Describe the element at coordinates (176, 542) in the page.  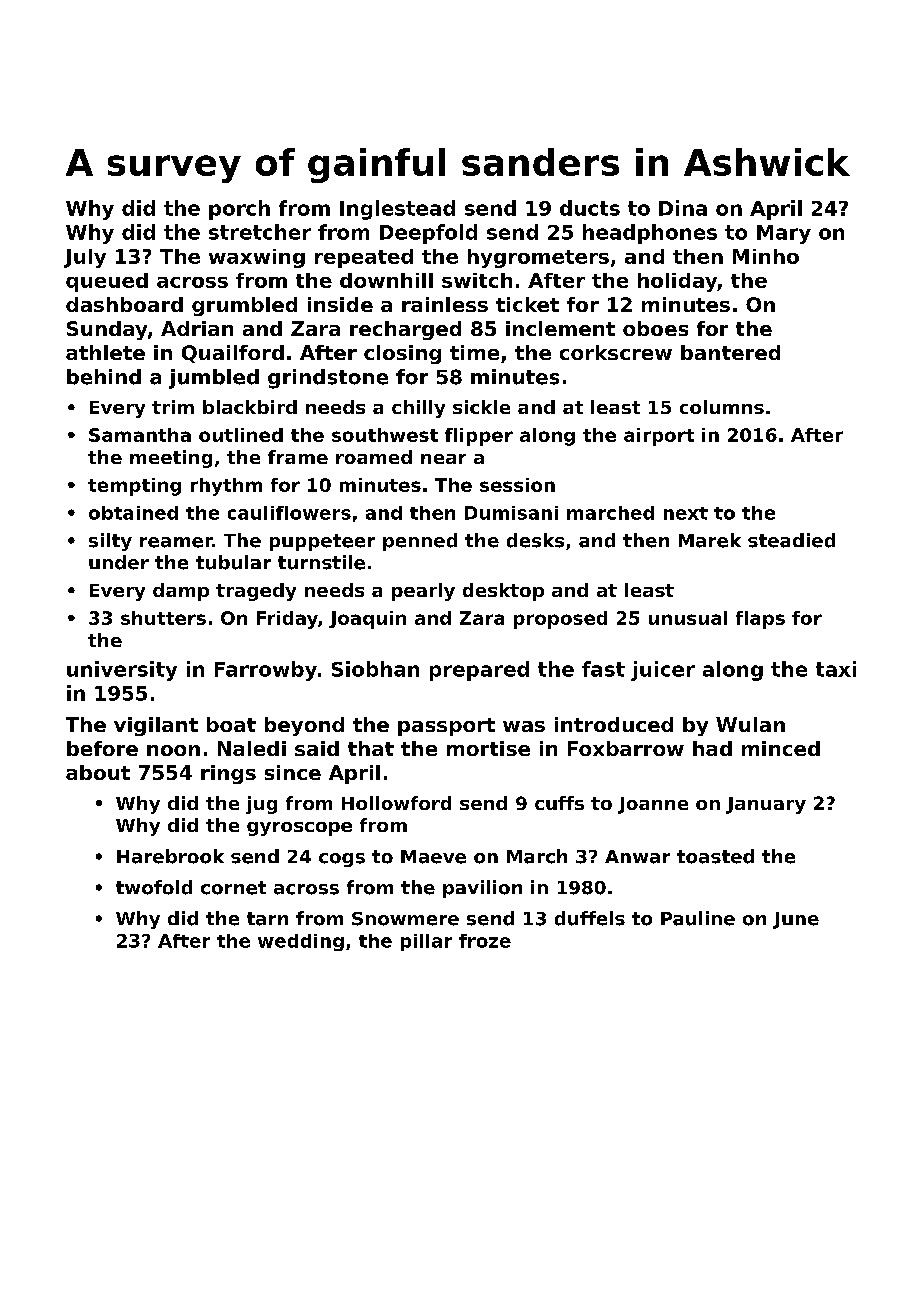
I see `reamer` at that location.
